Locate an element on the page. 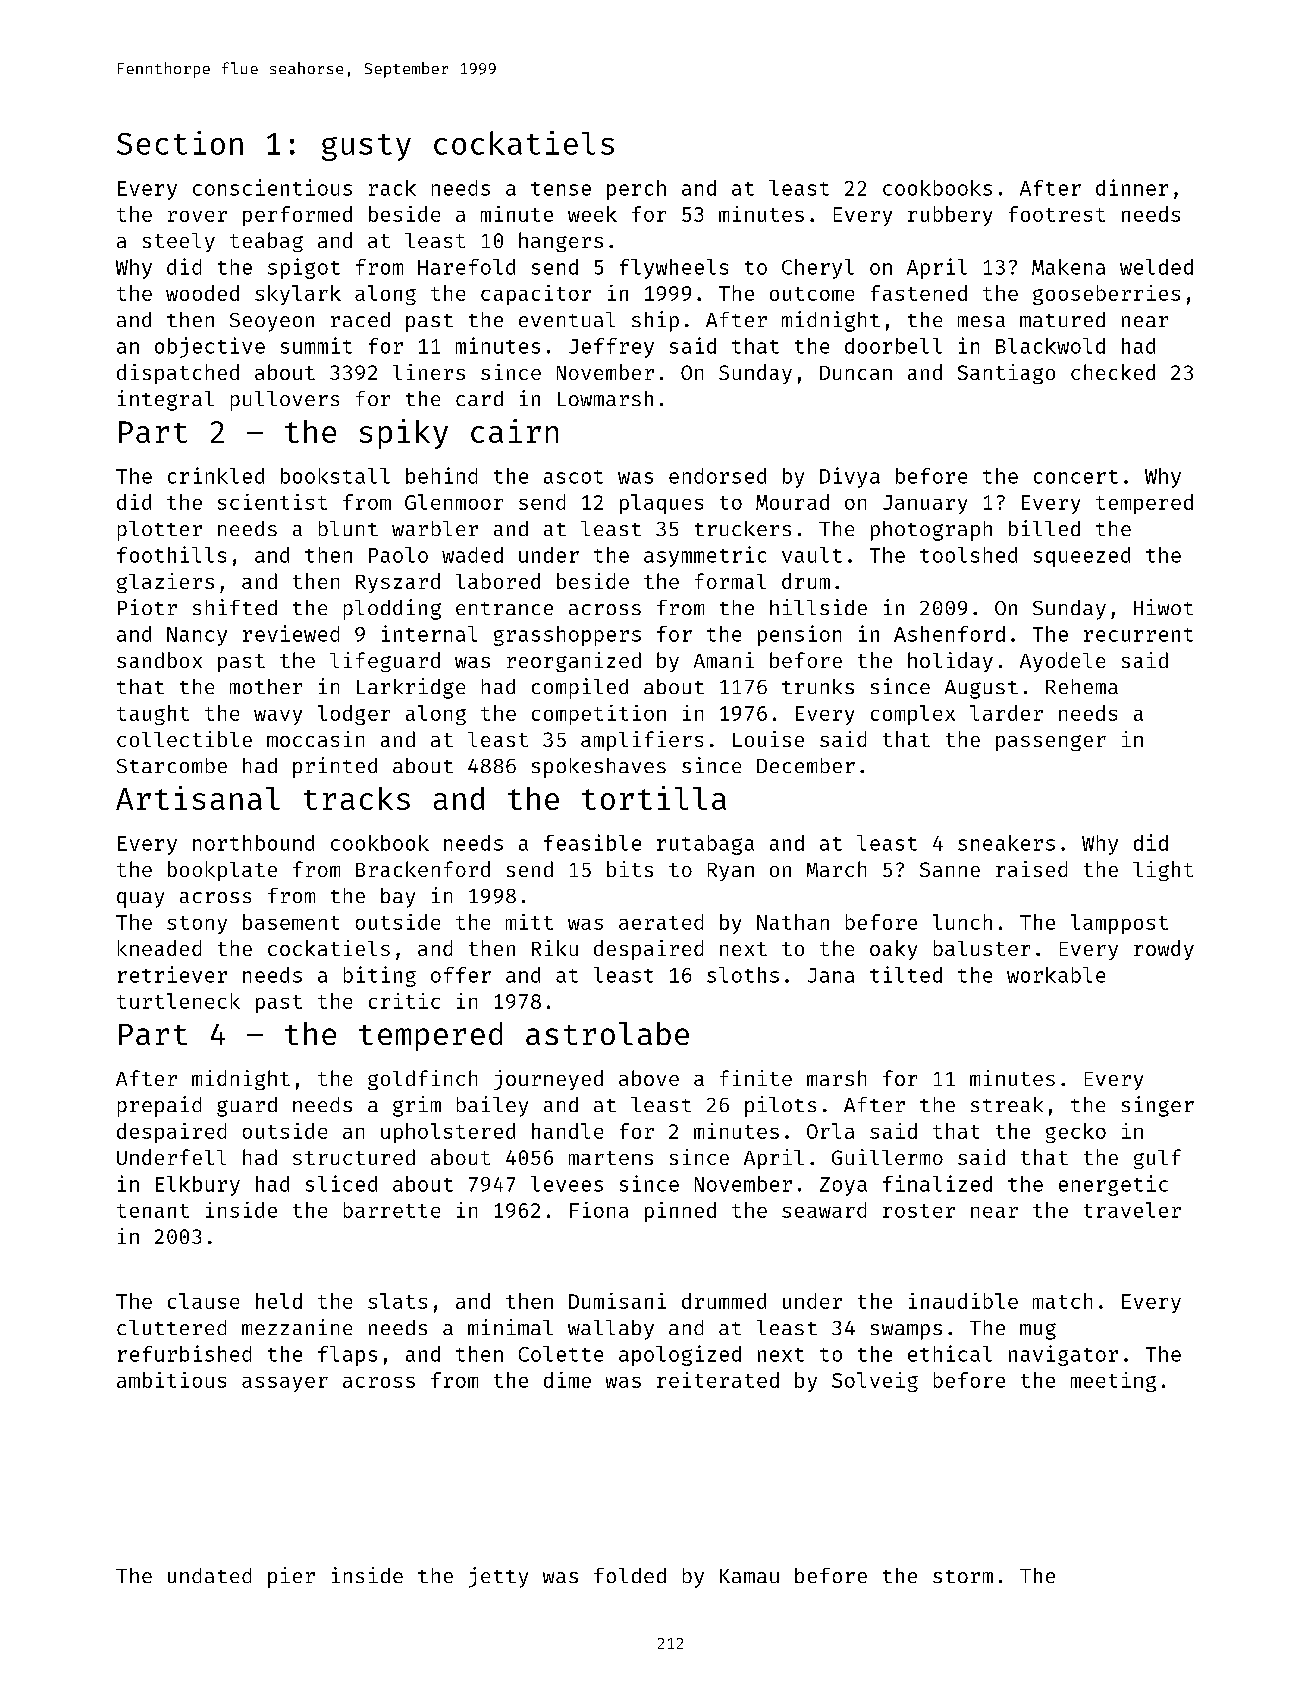 Image resolution: width=1313 pixels, height=1699 pixels. tilted is located at coordinates (906, 974).
